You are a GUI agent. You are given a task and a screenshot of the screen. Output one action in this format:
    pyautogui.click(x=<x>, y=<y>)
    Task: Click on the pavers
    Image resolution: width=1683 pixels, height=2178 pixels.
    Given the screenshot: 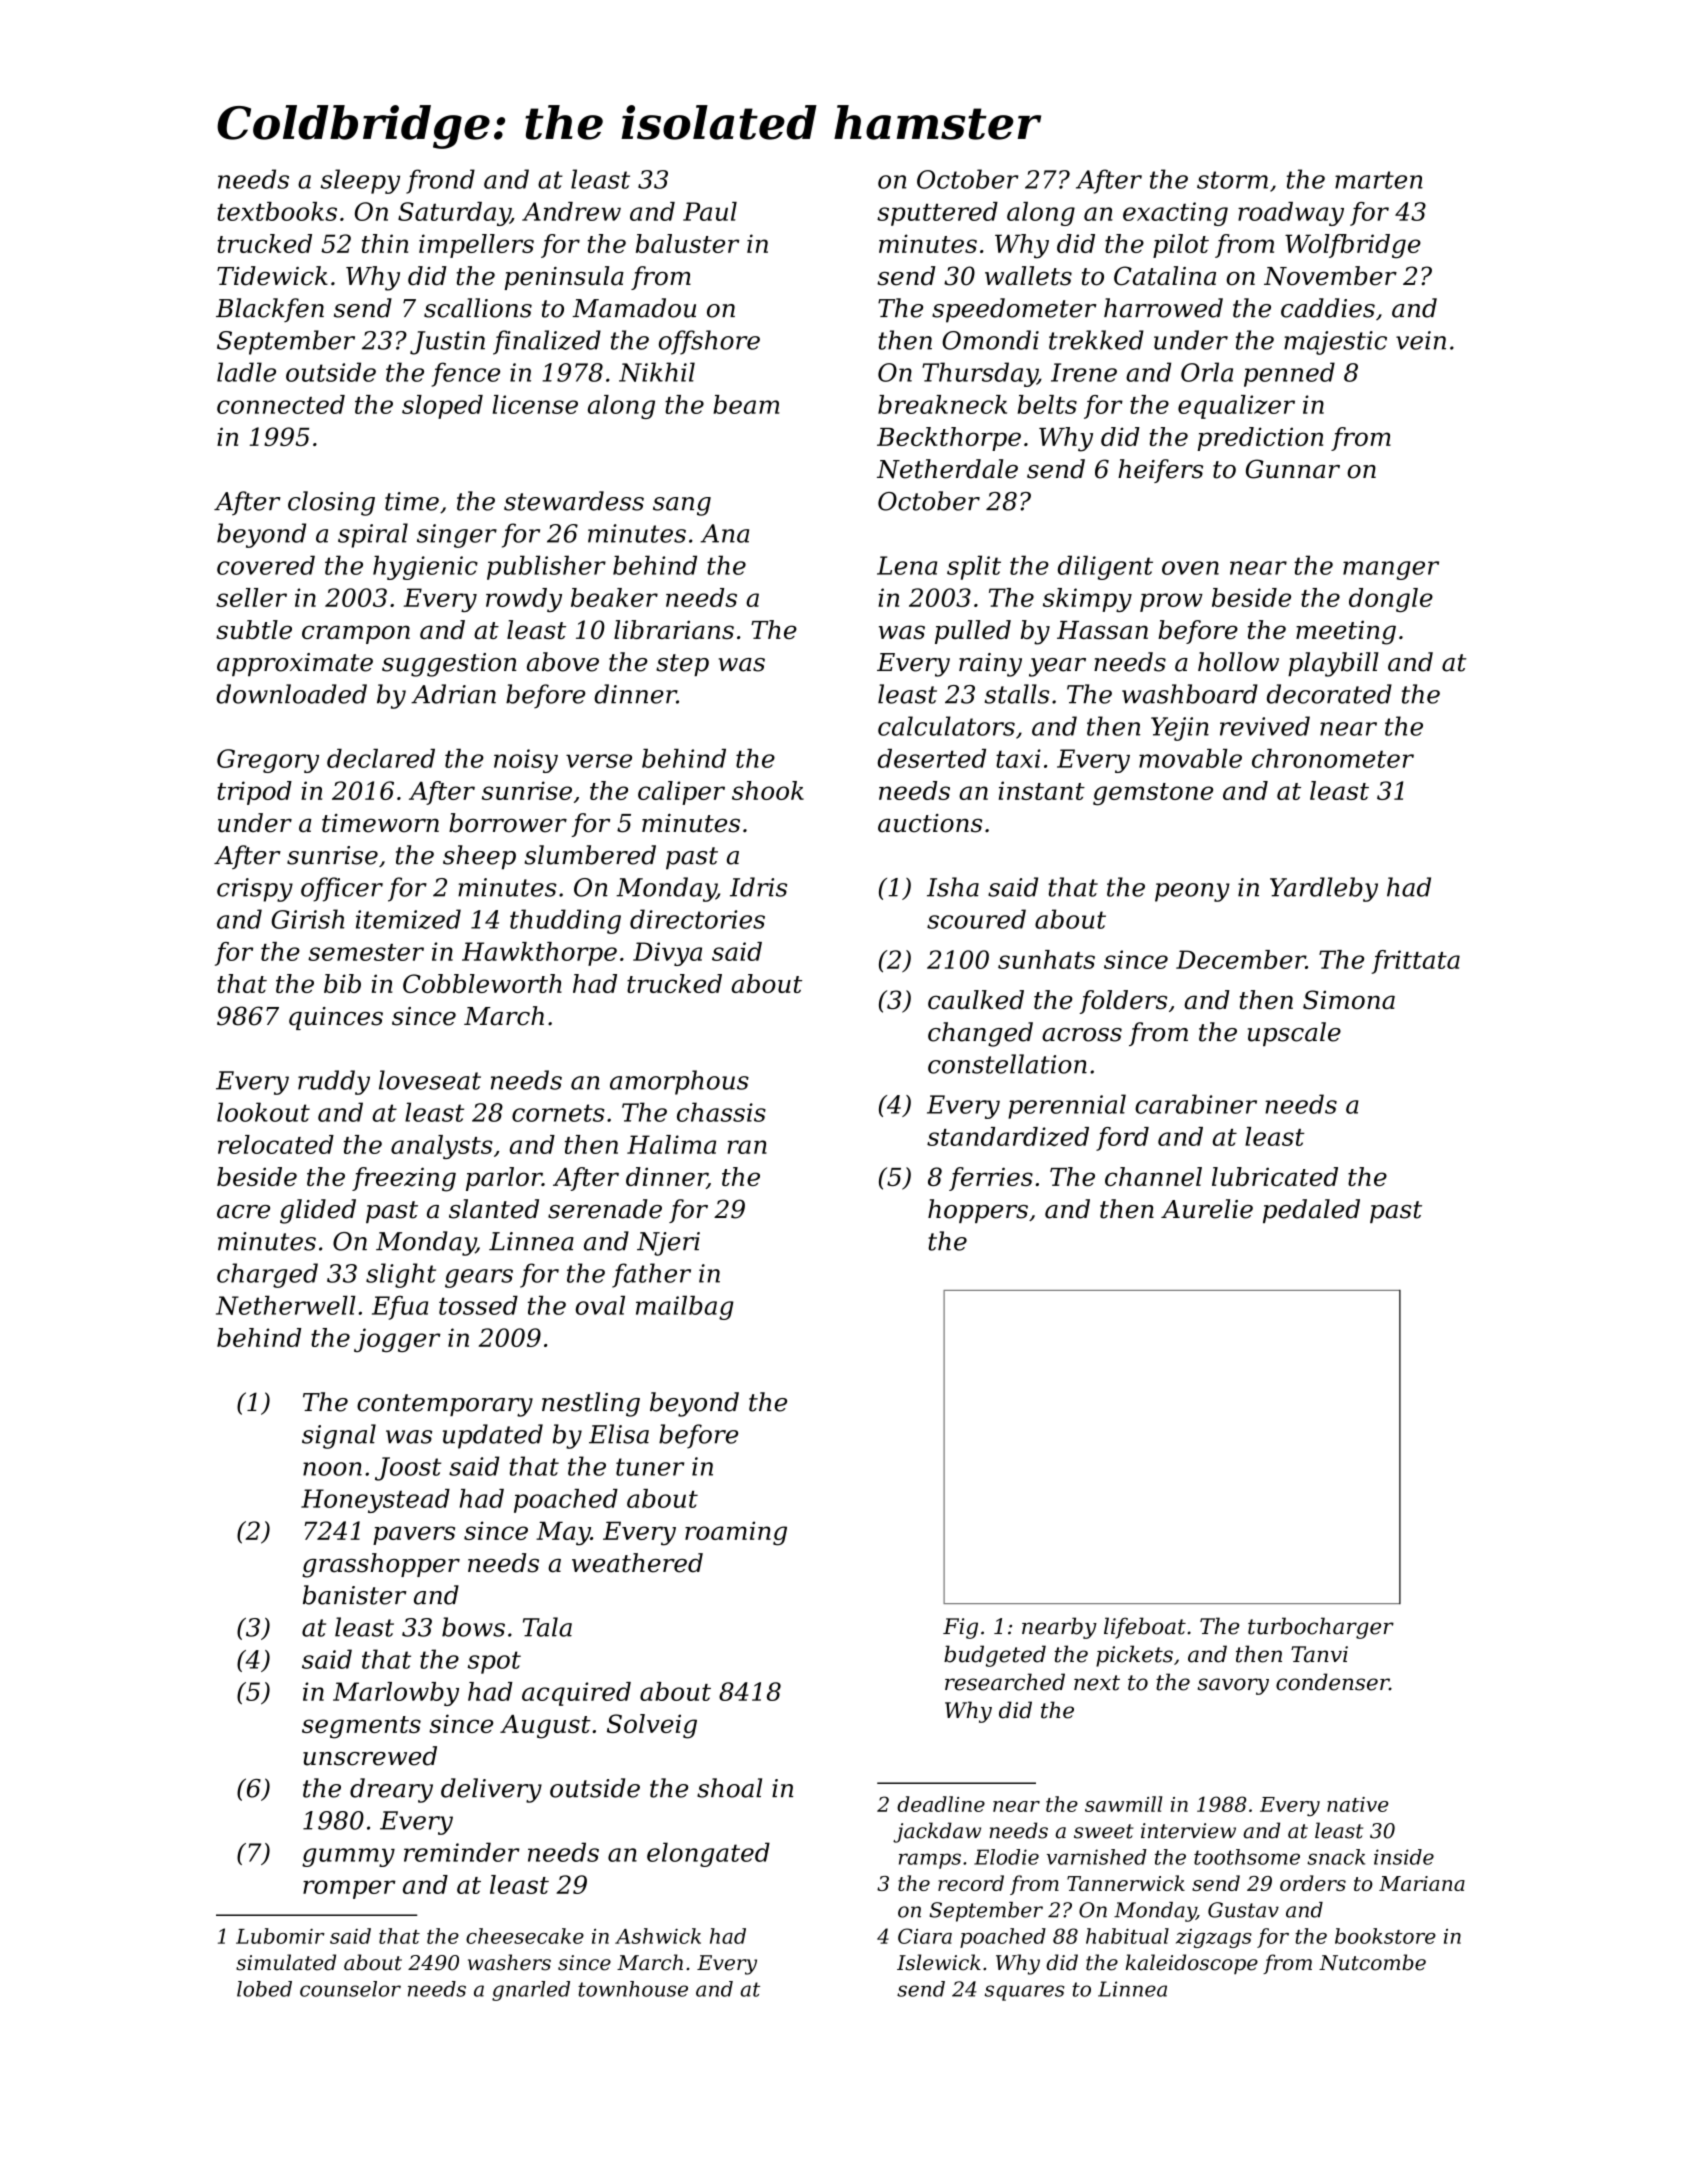 What is the action you would take?
    pyautogui.click(x=414, y=1535)
